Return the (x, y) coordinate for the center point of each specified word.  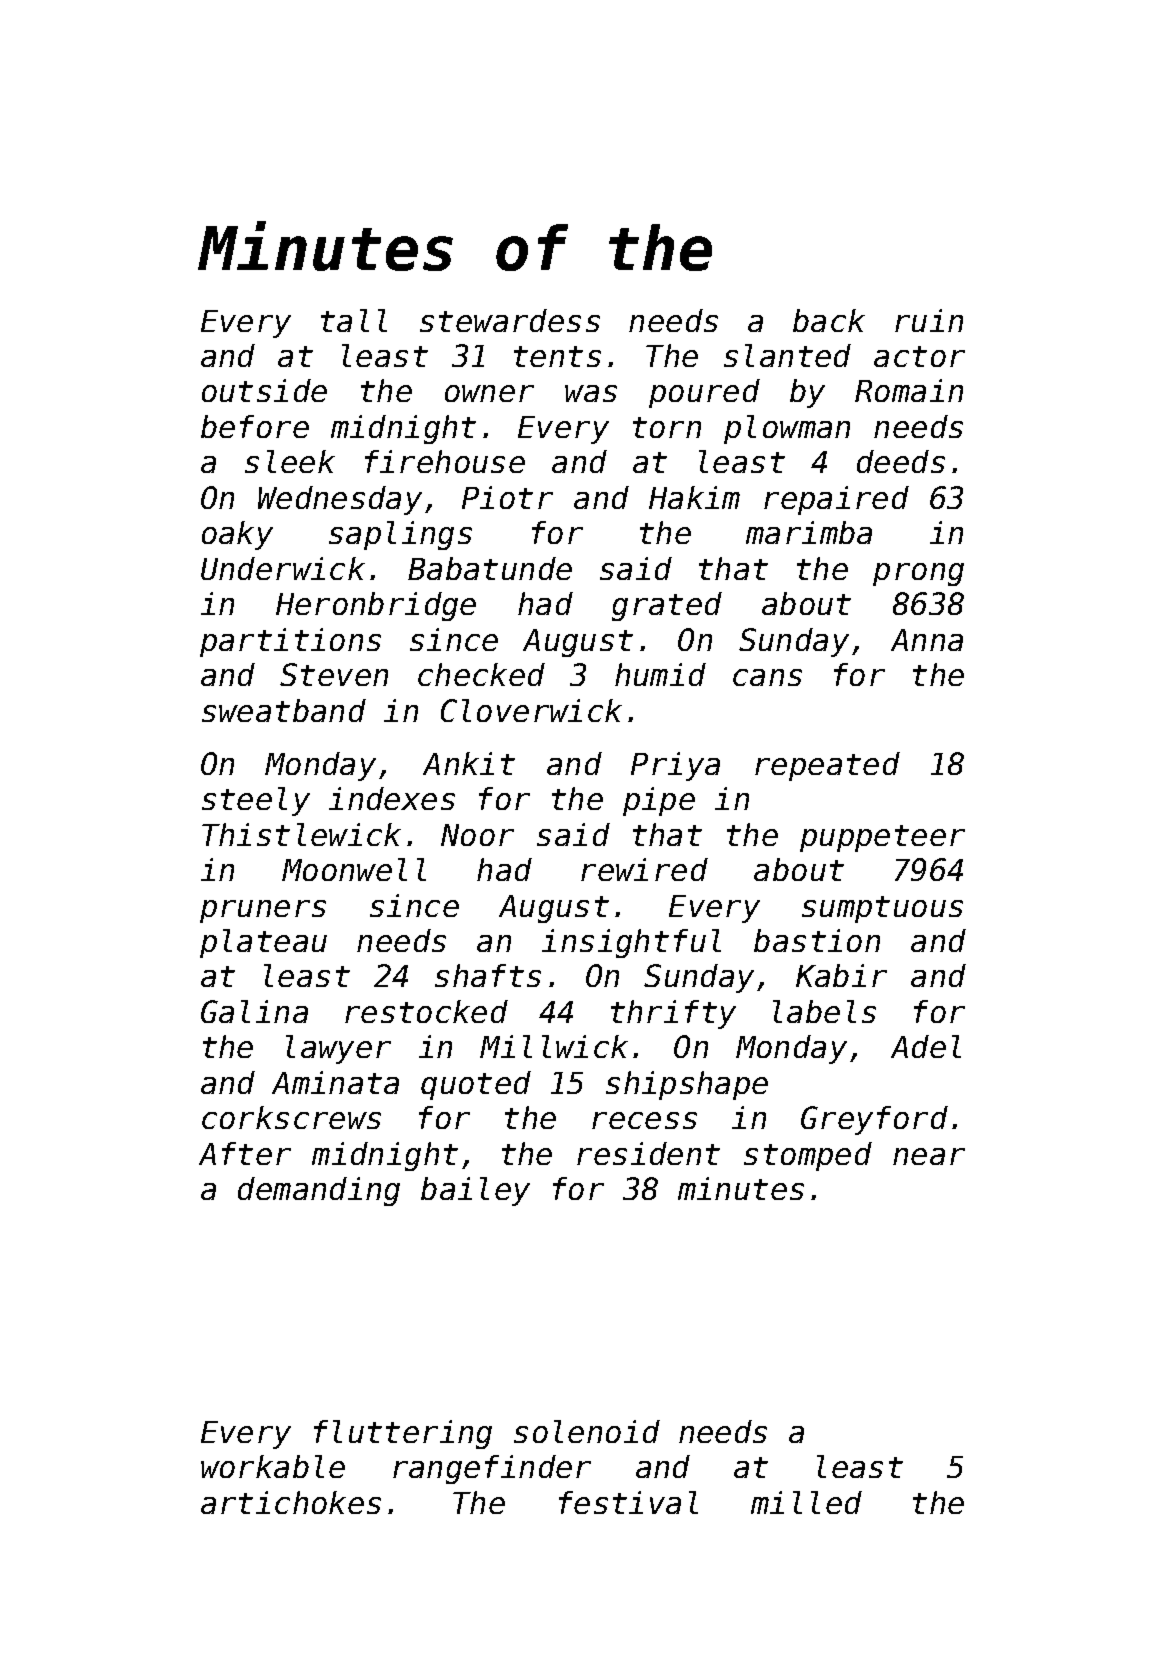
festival (628, 1502)
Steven (334, 674)
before (255, 426)
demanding (319, 1191)
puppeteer (882, 838)
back (829, 320)
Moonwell (354, 869)
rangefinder (492, 1469)
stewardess (510, 320)
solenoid (587, 1431)
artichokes (291, 1502)
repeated (827, 766)
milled (806, 1502)
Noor (477, 835)
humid (660, 674)
